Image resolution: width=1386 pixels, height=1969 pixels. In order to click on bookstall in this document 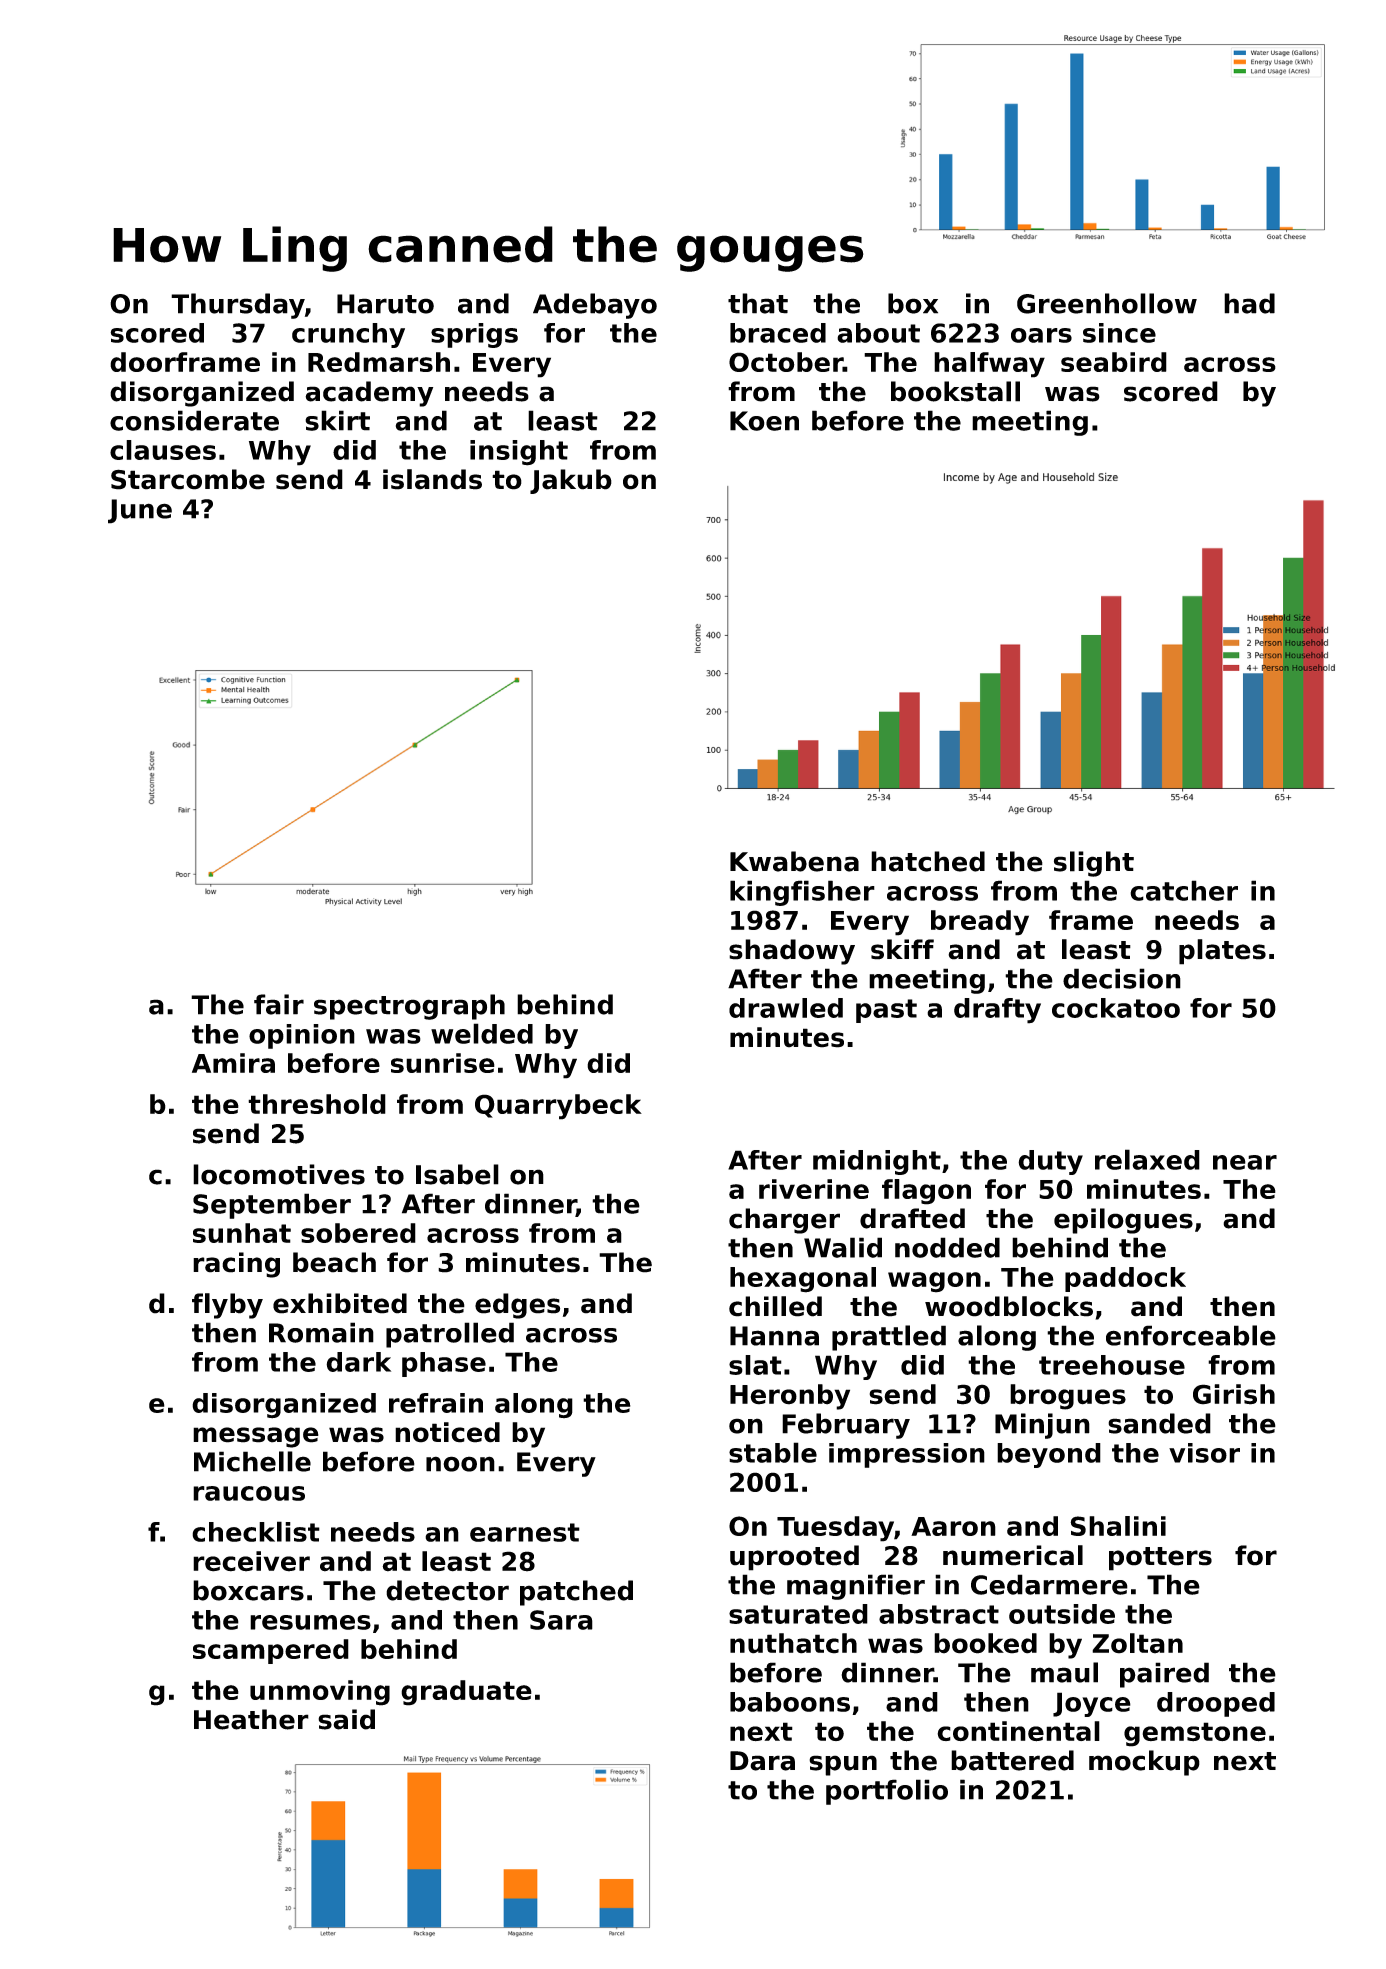, I will do `click(955, 391)`.
